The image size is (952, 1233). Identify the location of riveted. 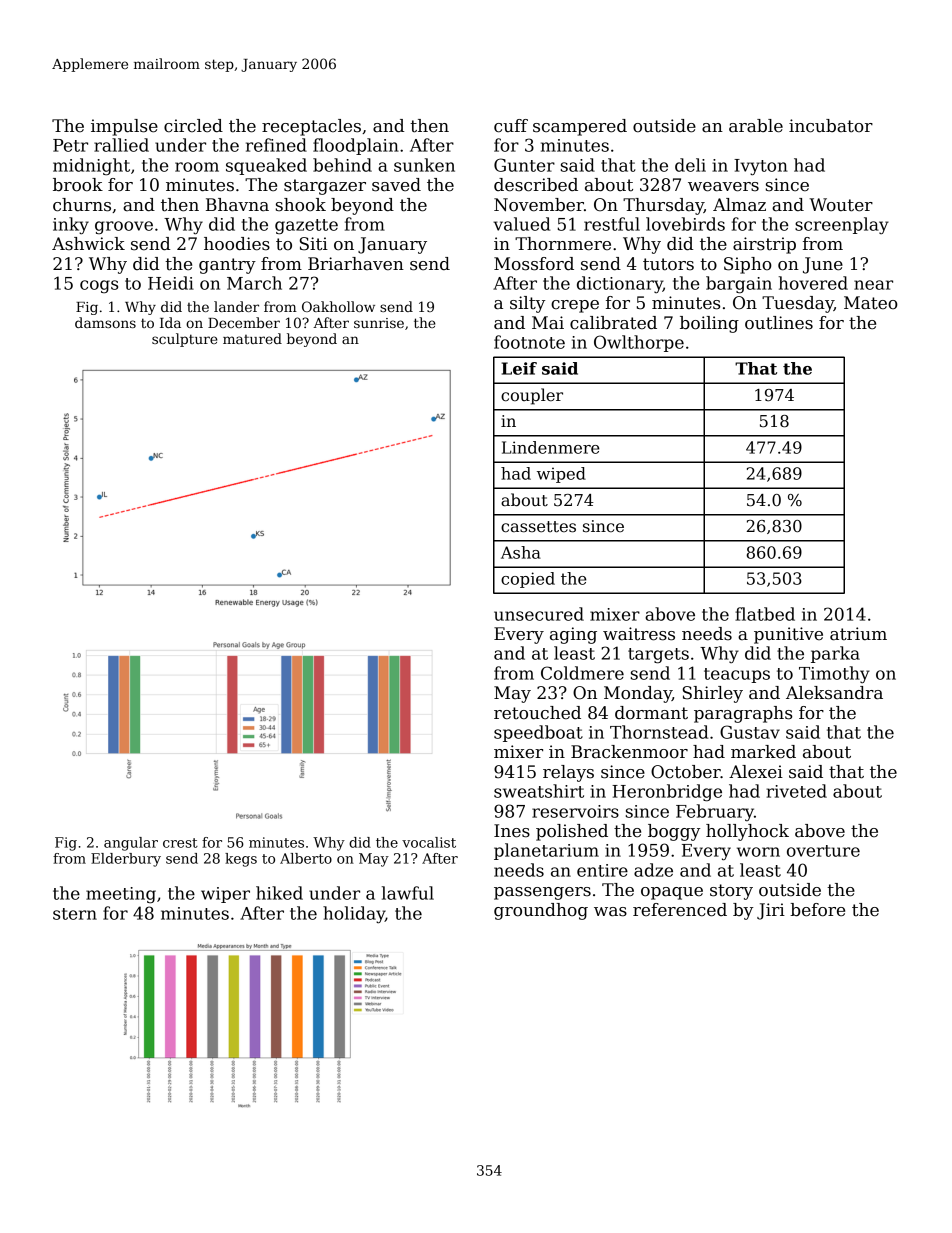
(796, 791).
